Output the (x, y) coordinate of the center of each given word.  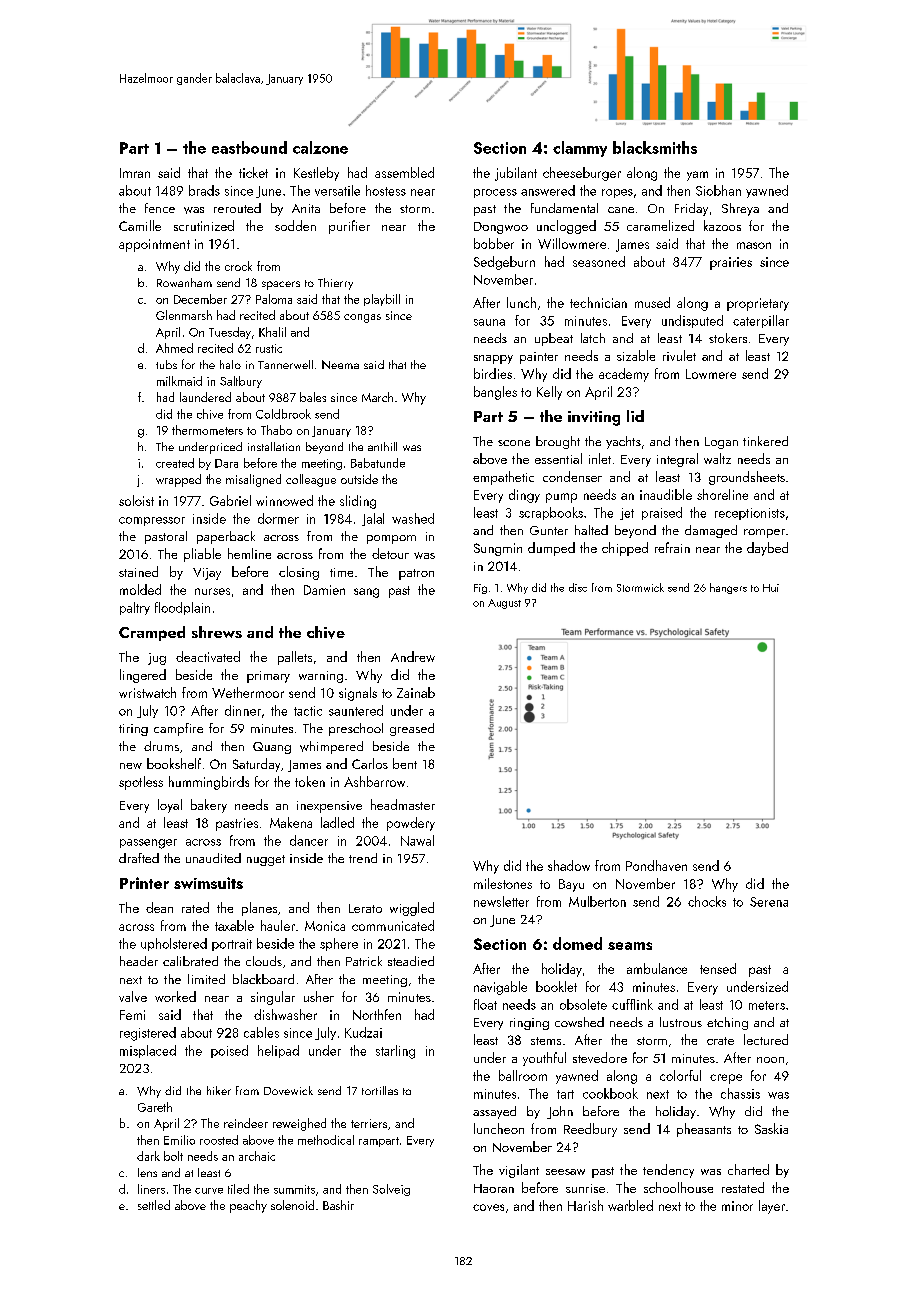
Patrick (364, 961)
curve (209, 1191)
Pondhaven (656, 865)
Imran (135, 173)
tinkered (765, 441)
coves (488, 1207)
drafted (139, 858)
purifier (349, 227)
